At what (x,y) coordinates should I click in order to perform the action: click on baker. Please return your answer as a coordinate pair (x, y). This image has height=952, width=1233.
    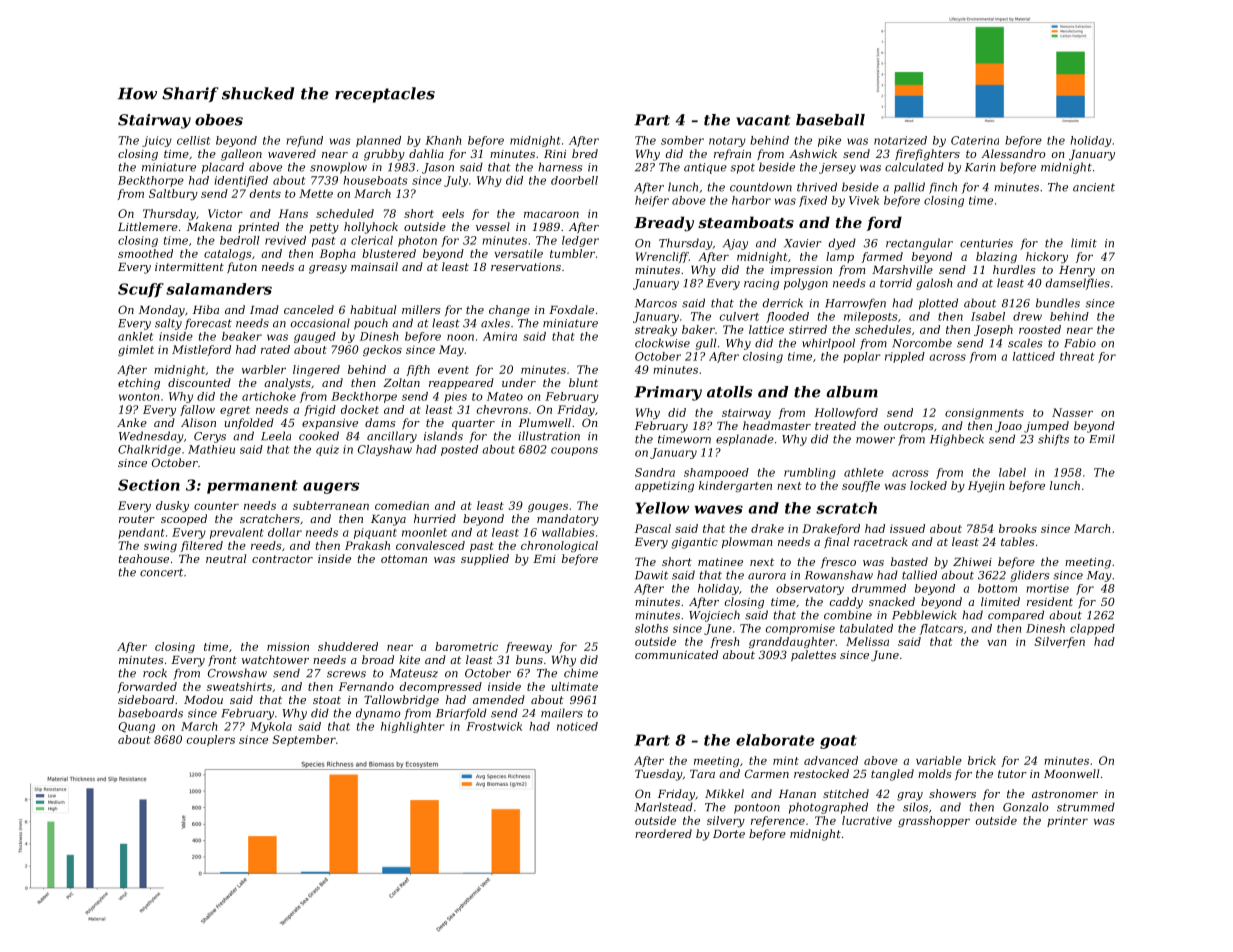
    Looking at the image, I should click on (698, 329).
